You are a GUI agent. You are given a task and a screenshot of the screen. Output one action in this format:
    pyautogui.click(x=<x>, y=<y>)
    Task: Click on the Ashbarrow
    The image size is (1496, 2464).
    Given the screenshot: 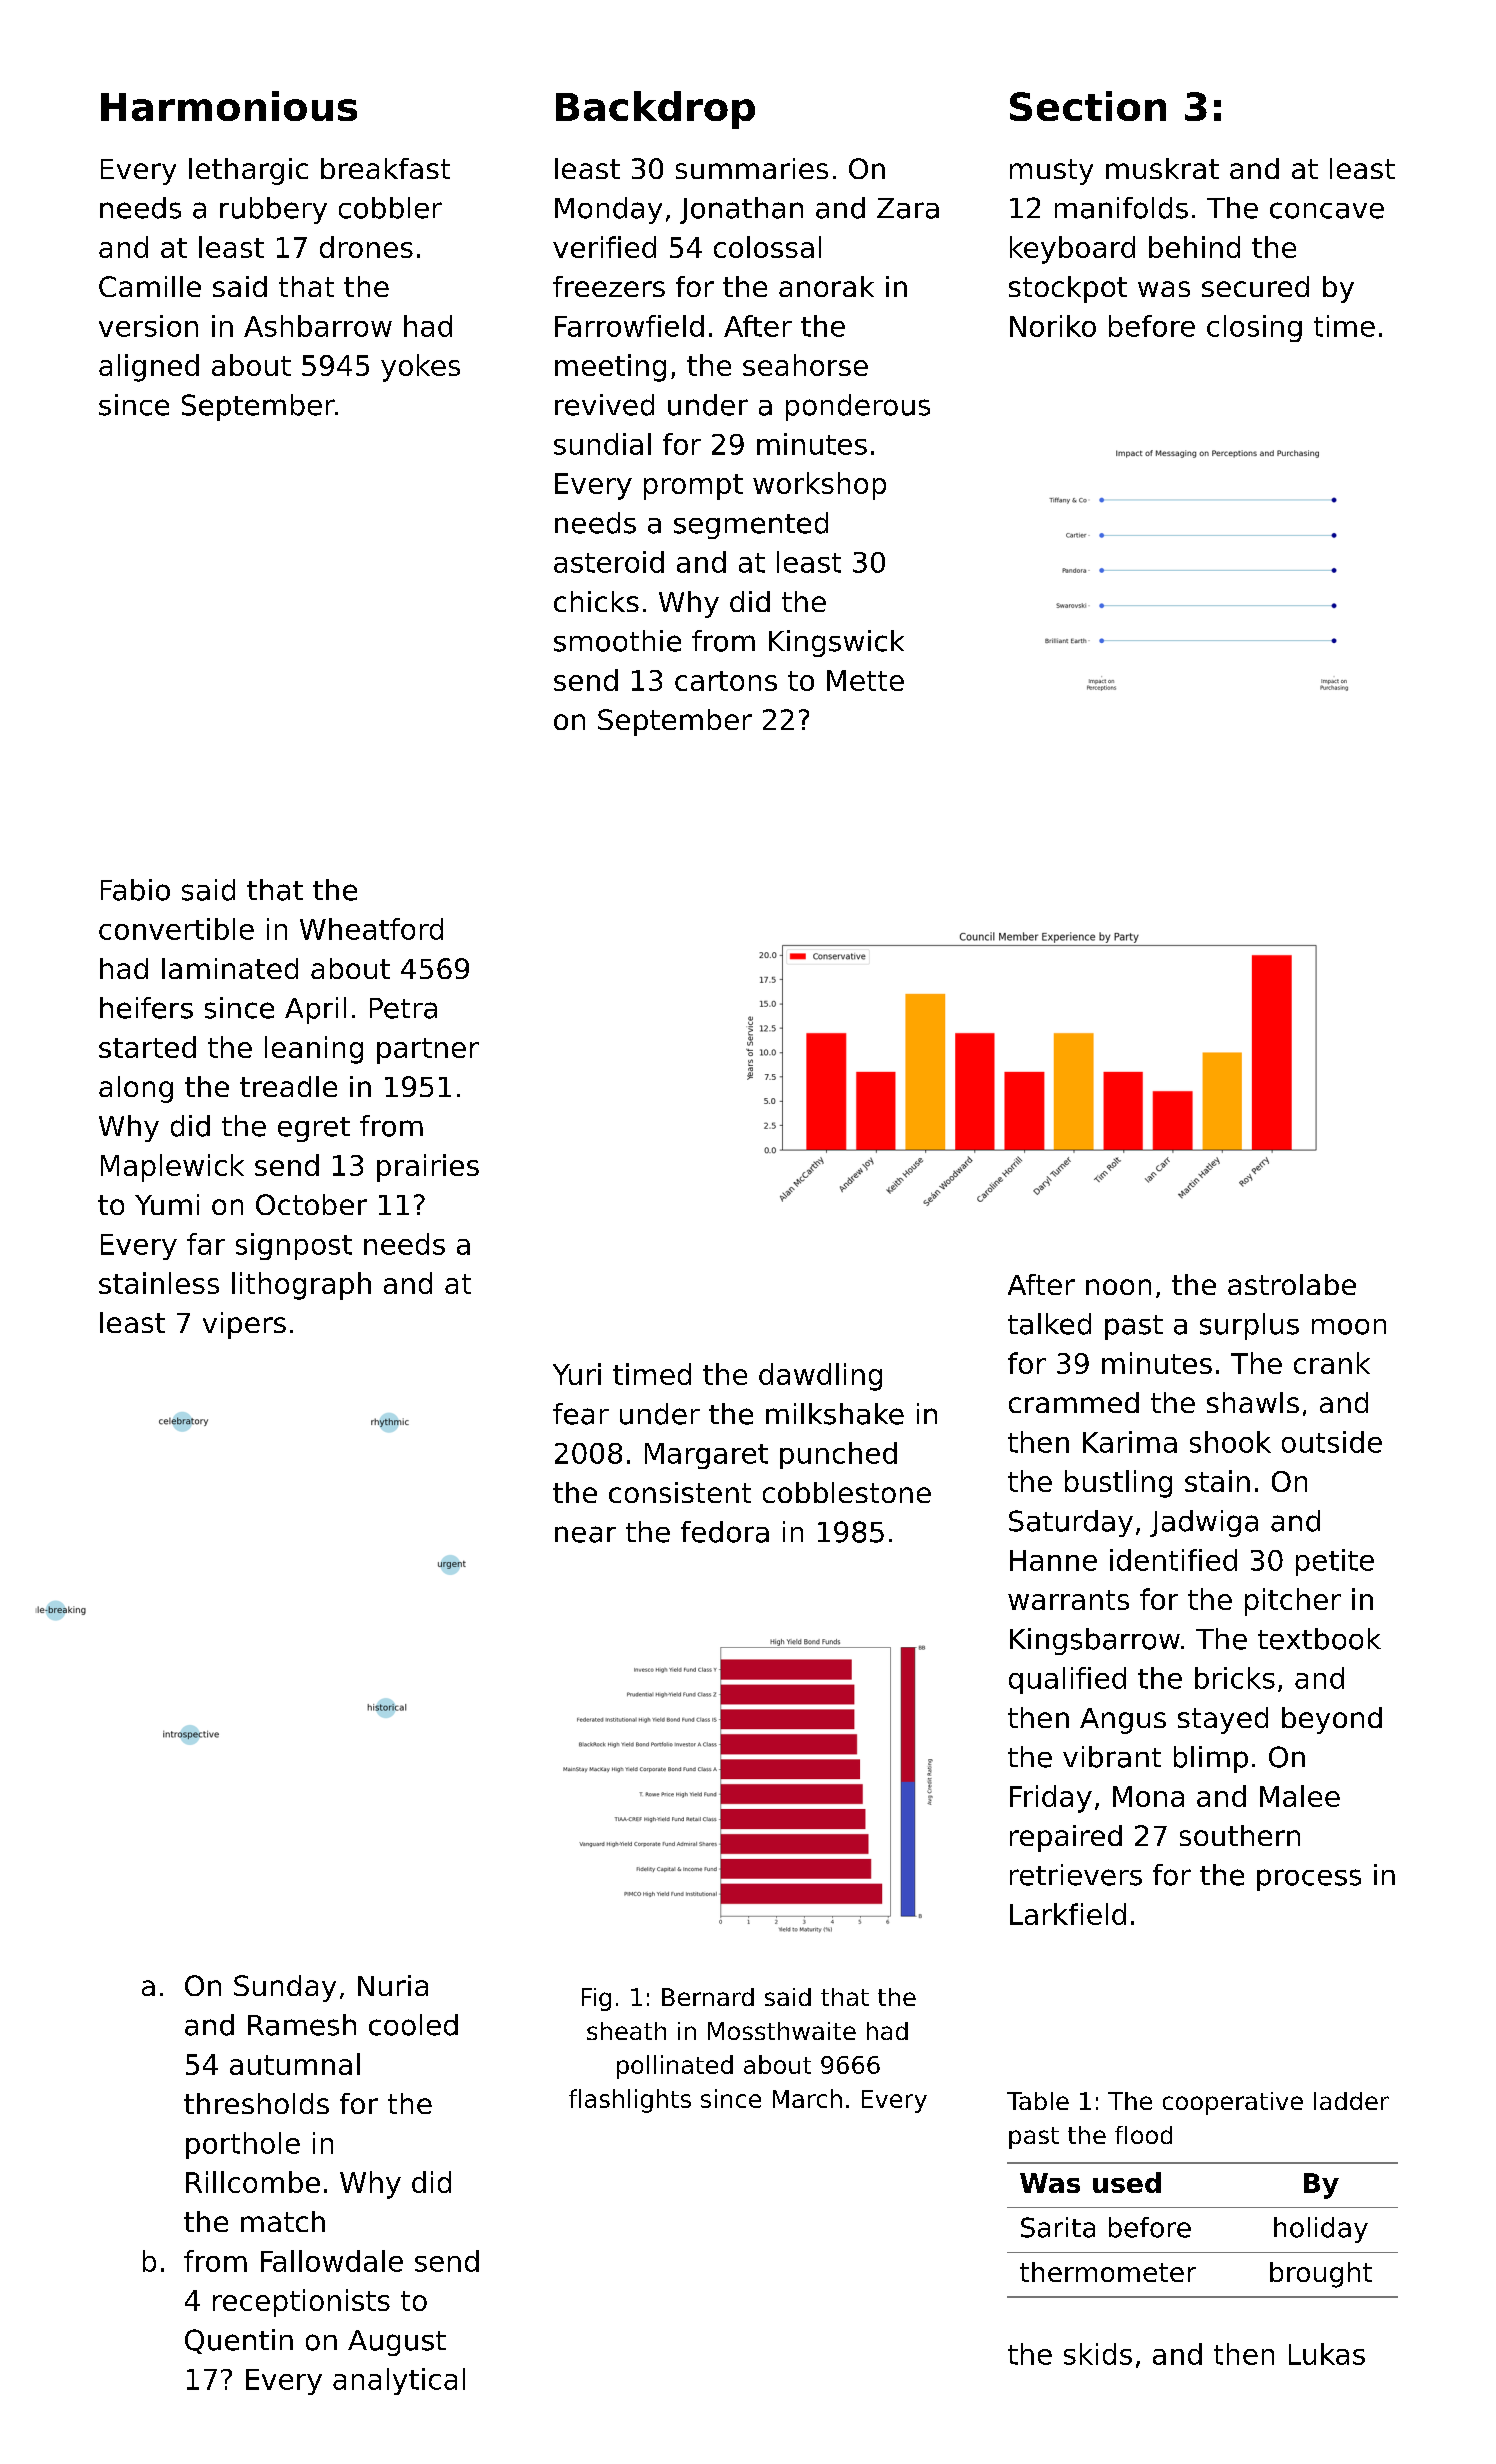 What is the action you would take?
    pyautogui.click(x=318, y=326)
